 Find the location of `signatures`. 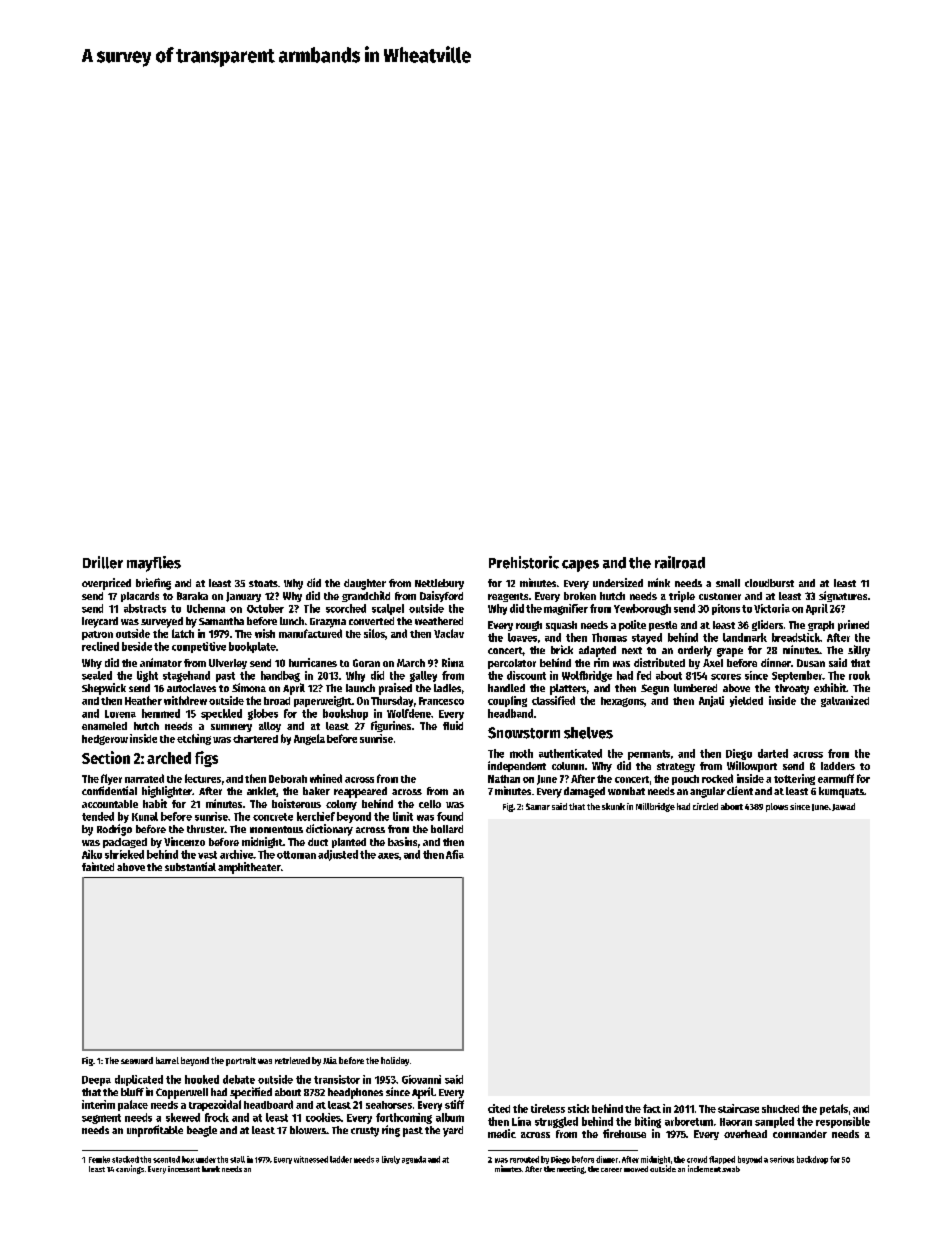

signatures is located at coordinates (843, 596).
